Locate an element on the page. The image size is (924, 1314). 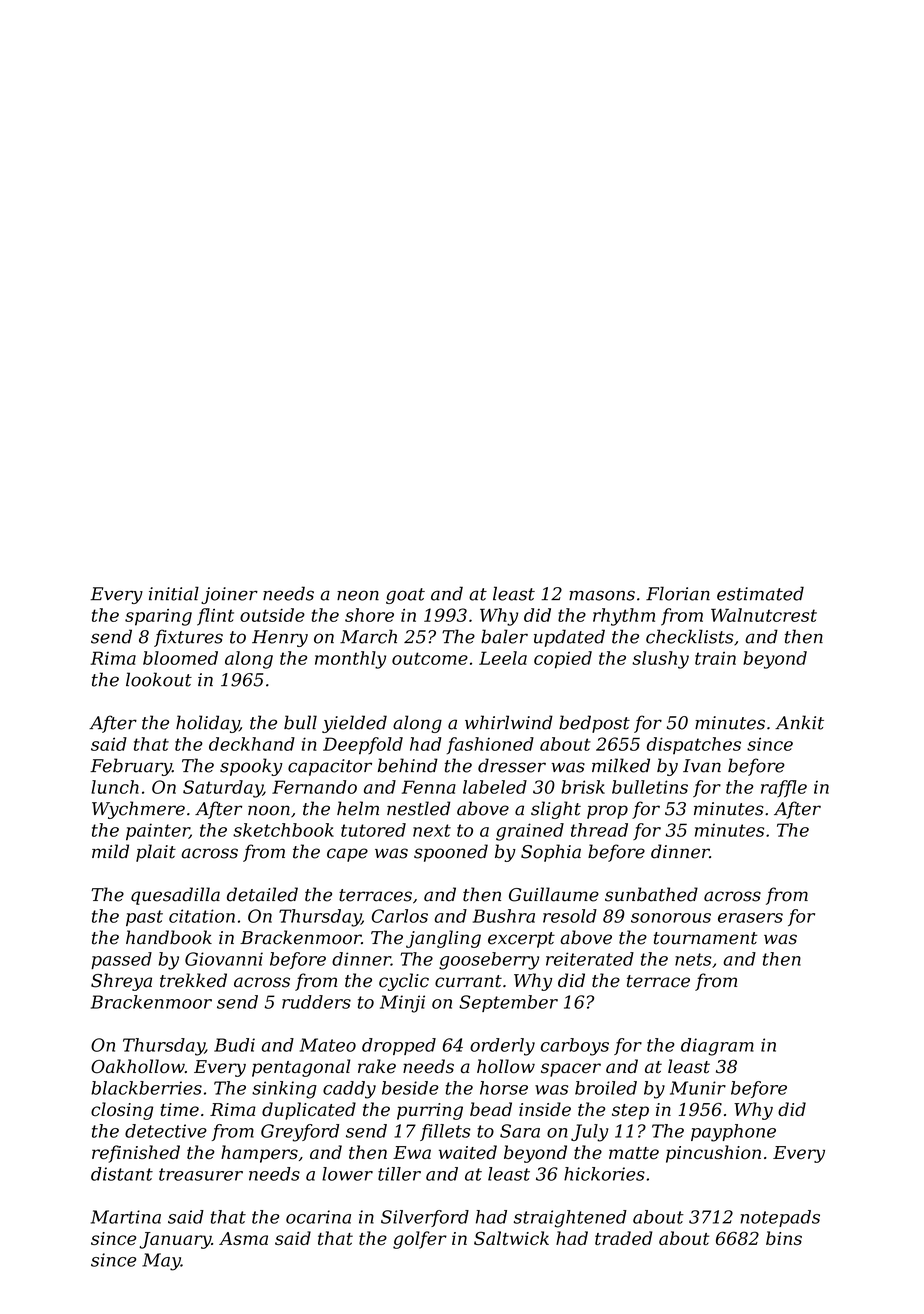
capacitor is located at coordinates (330, 767).
